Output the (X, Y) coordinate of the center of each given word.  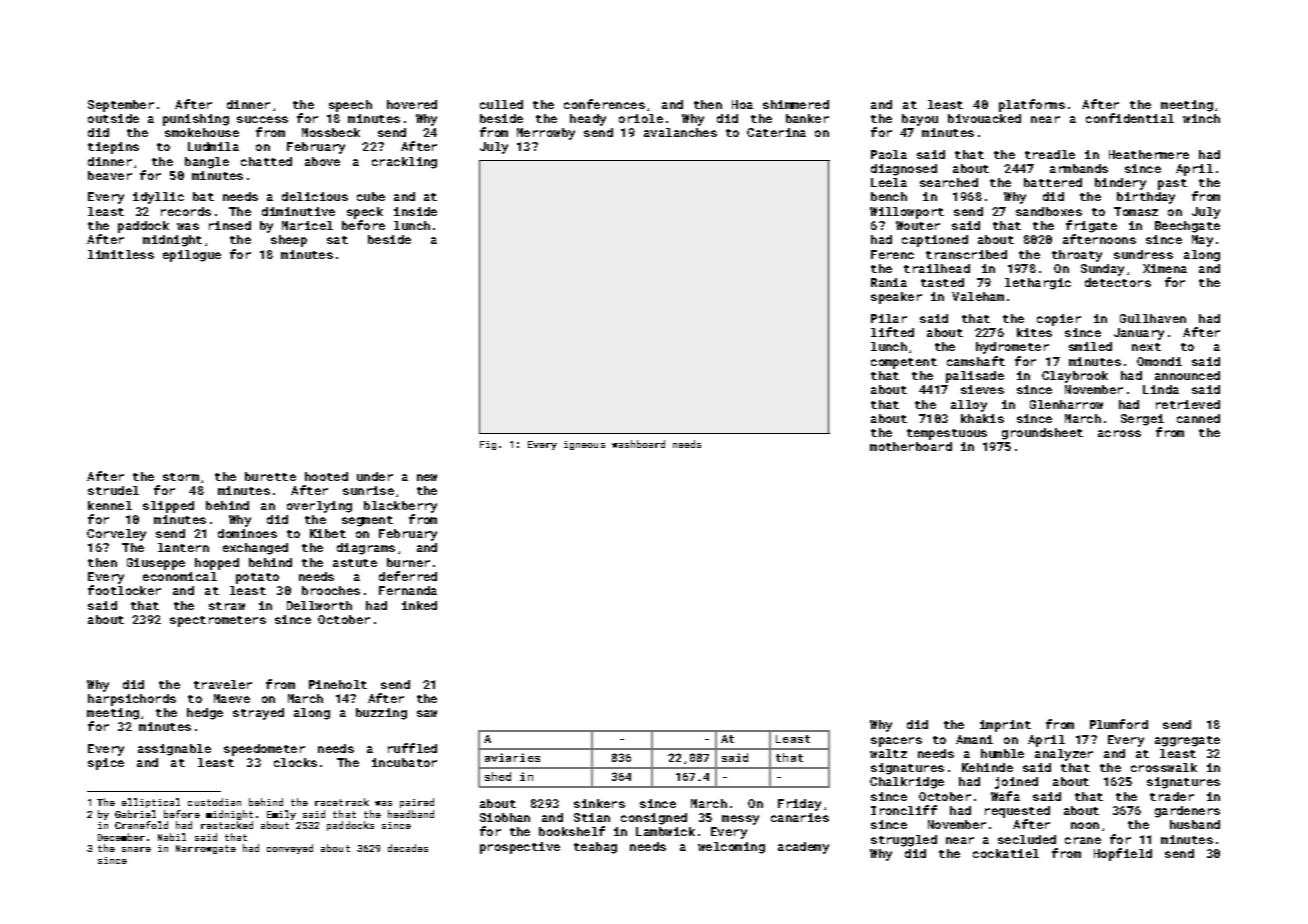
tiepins (113, 148)
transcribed (966, 254)
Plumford (1119, 724)
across (1119, 433)
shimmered (796, 104)
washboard (638, 444)
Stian (592, 817)
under (375, 476)
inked (419, 605)
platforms (1032, 105)
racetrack (342, 802)
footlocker (124, 590)
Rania (889, 282)
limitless (121, 254)
